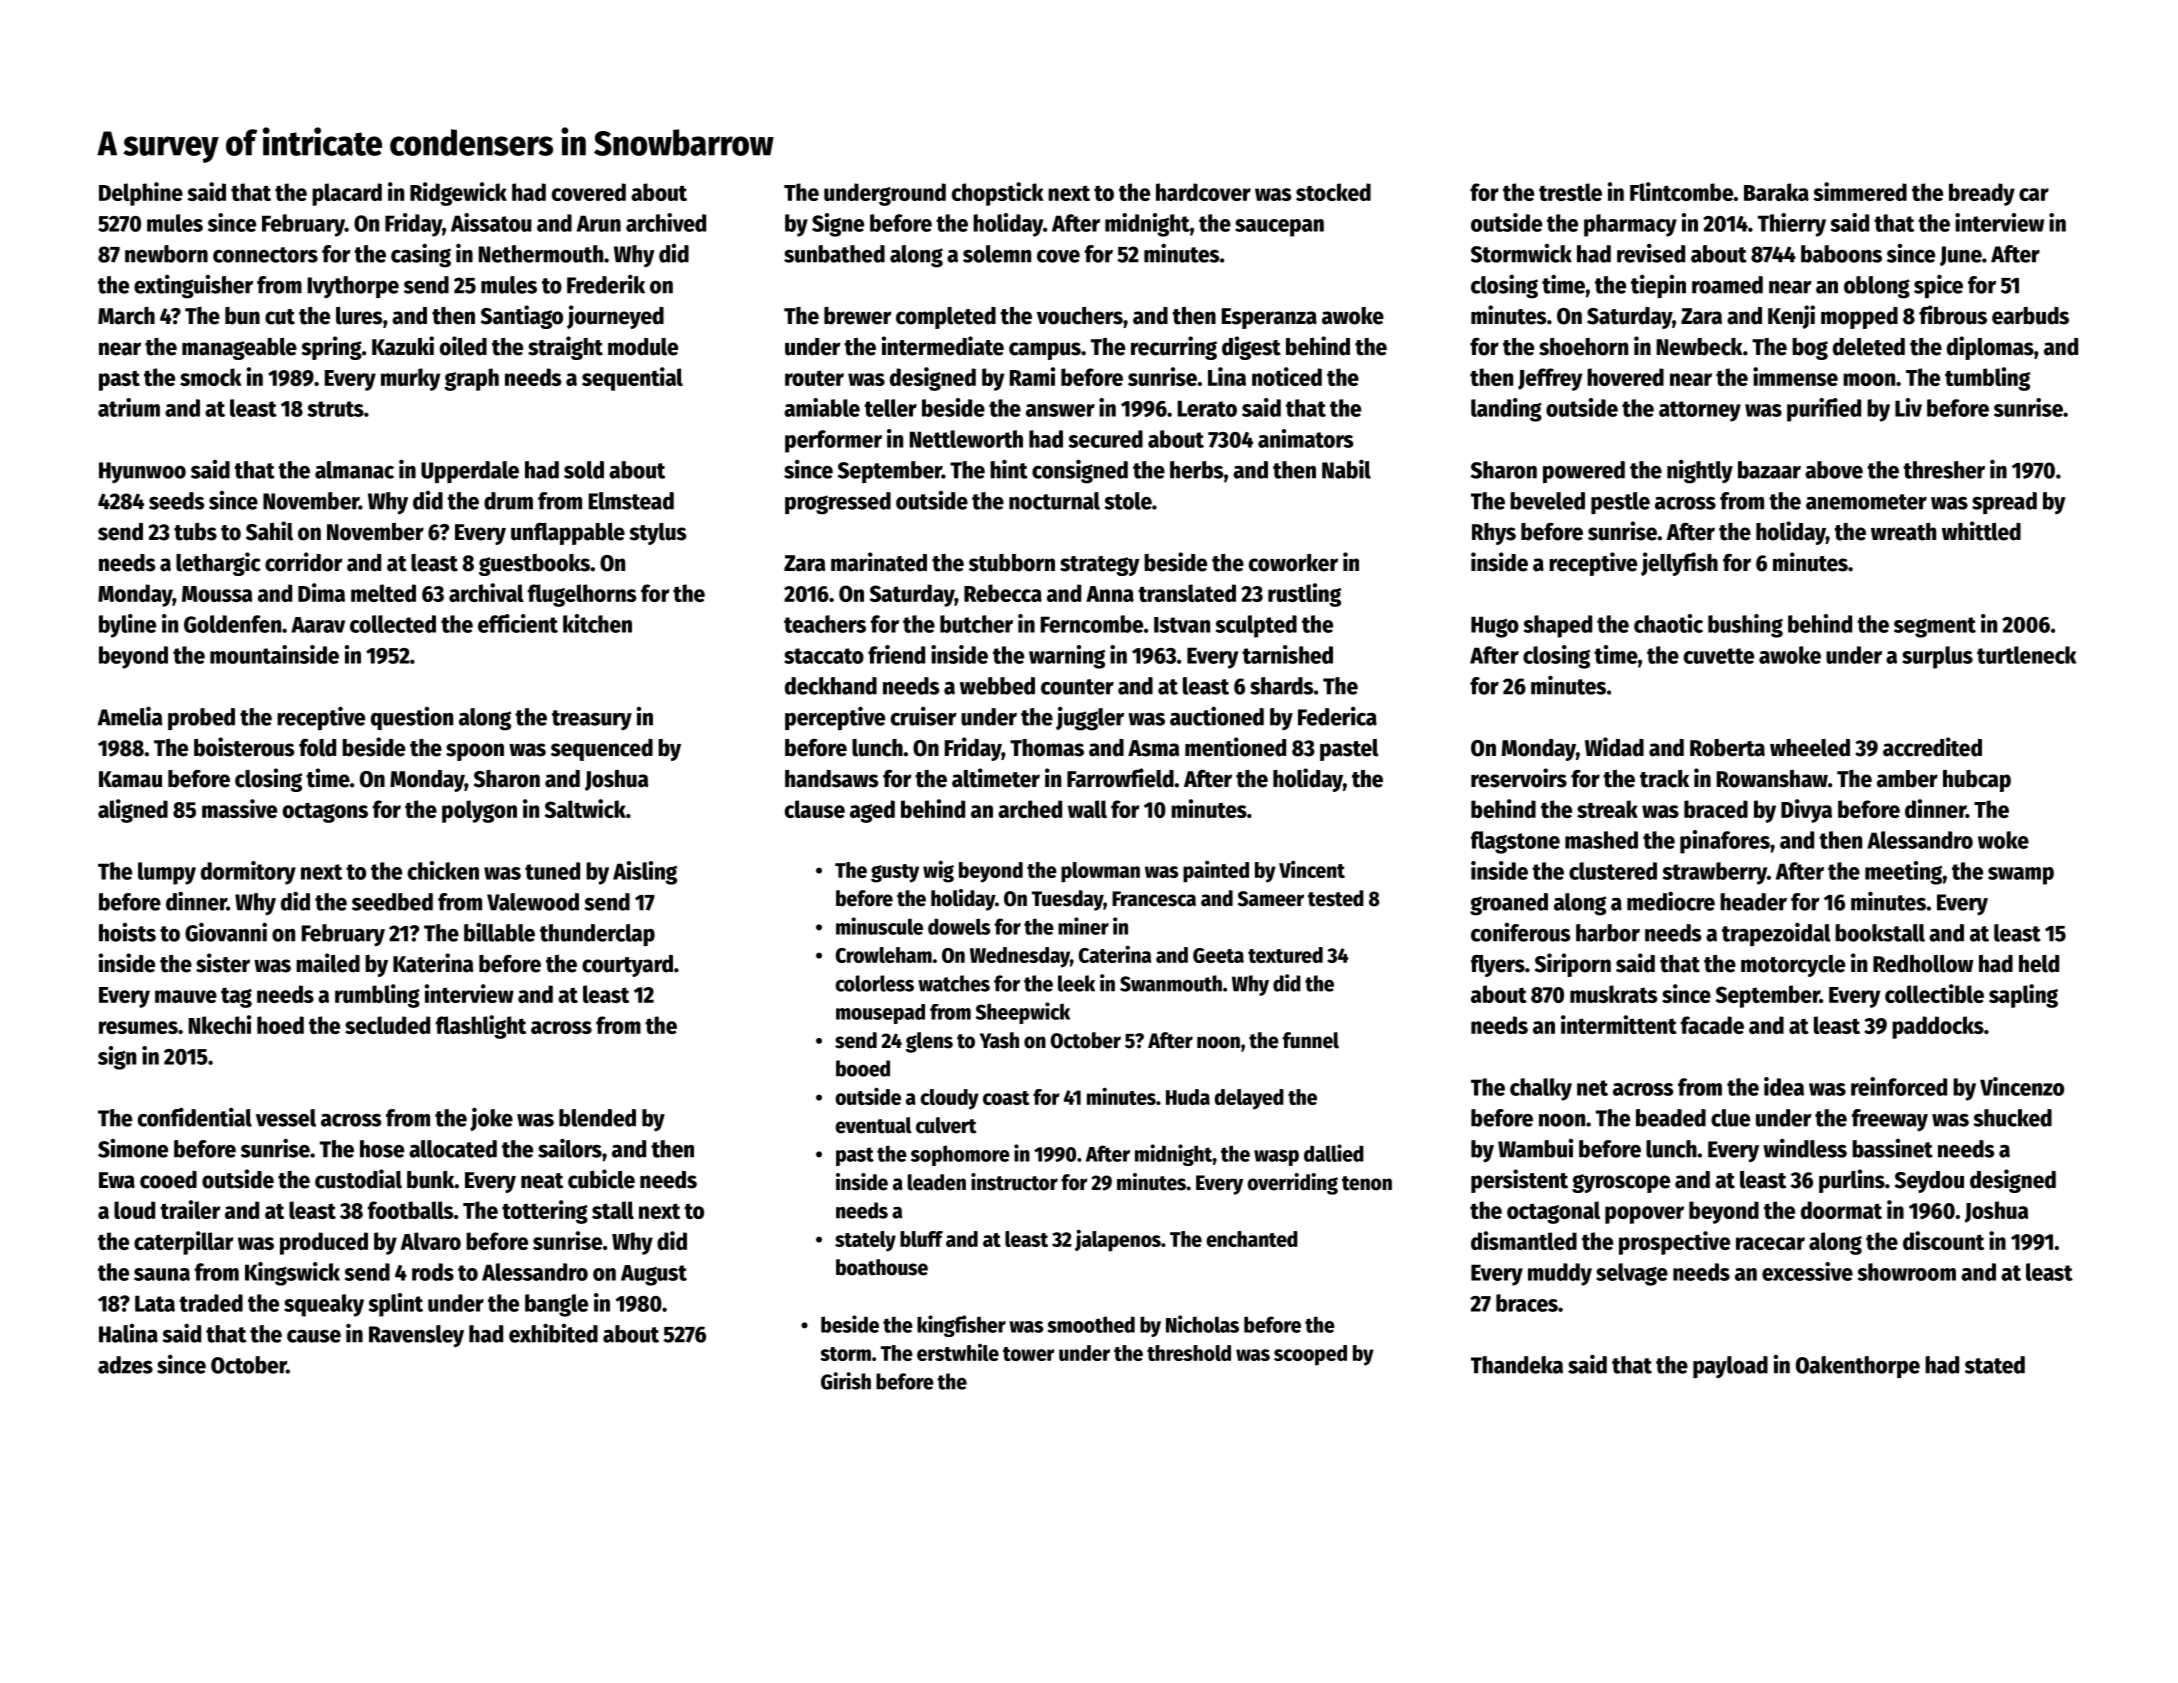 This page has width=2178, height=1683. What do you see at coordinates (1995, 1365) in the page?
I see `stated` at bounding box center [1995, 1365].
